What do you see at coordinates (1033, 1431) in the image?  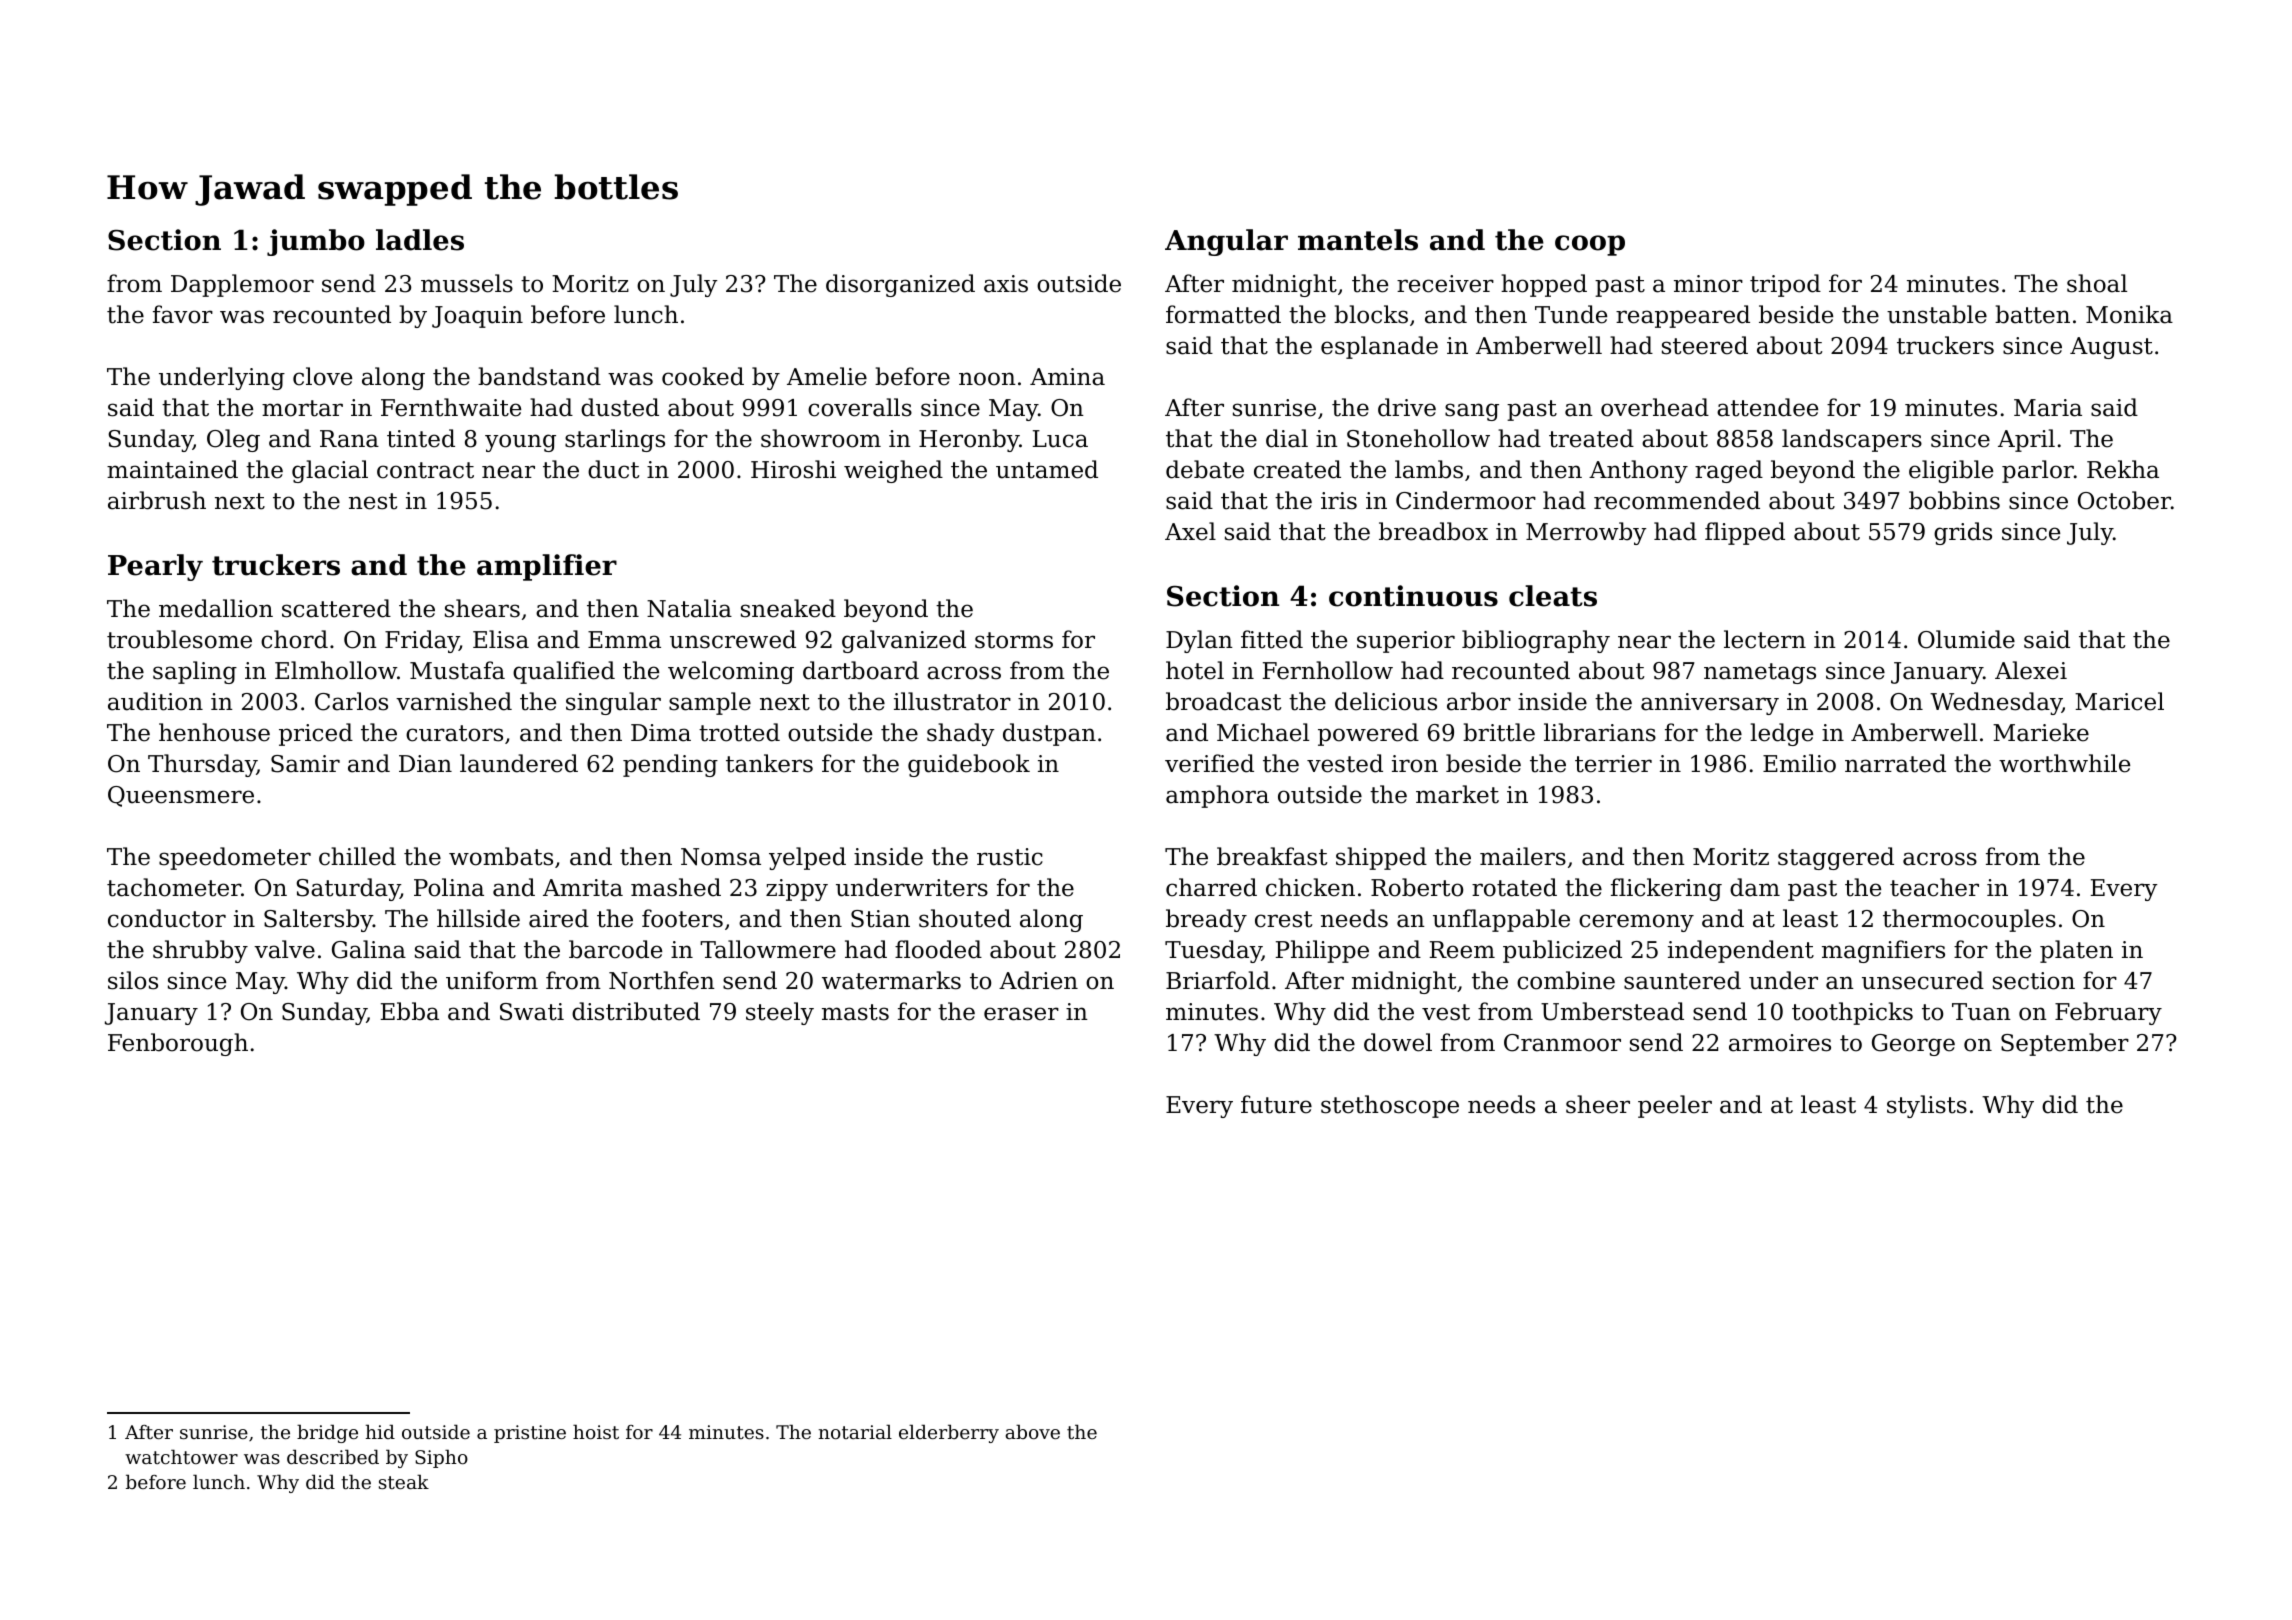 I see `above` at bounding box center [1033, 1431].
